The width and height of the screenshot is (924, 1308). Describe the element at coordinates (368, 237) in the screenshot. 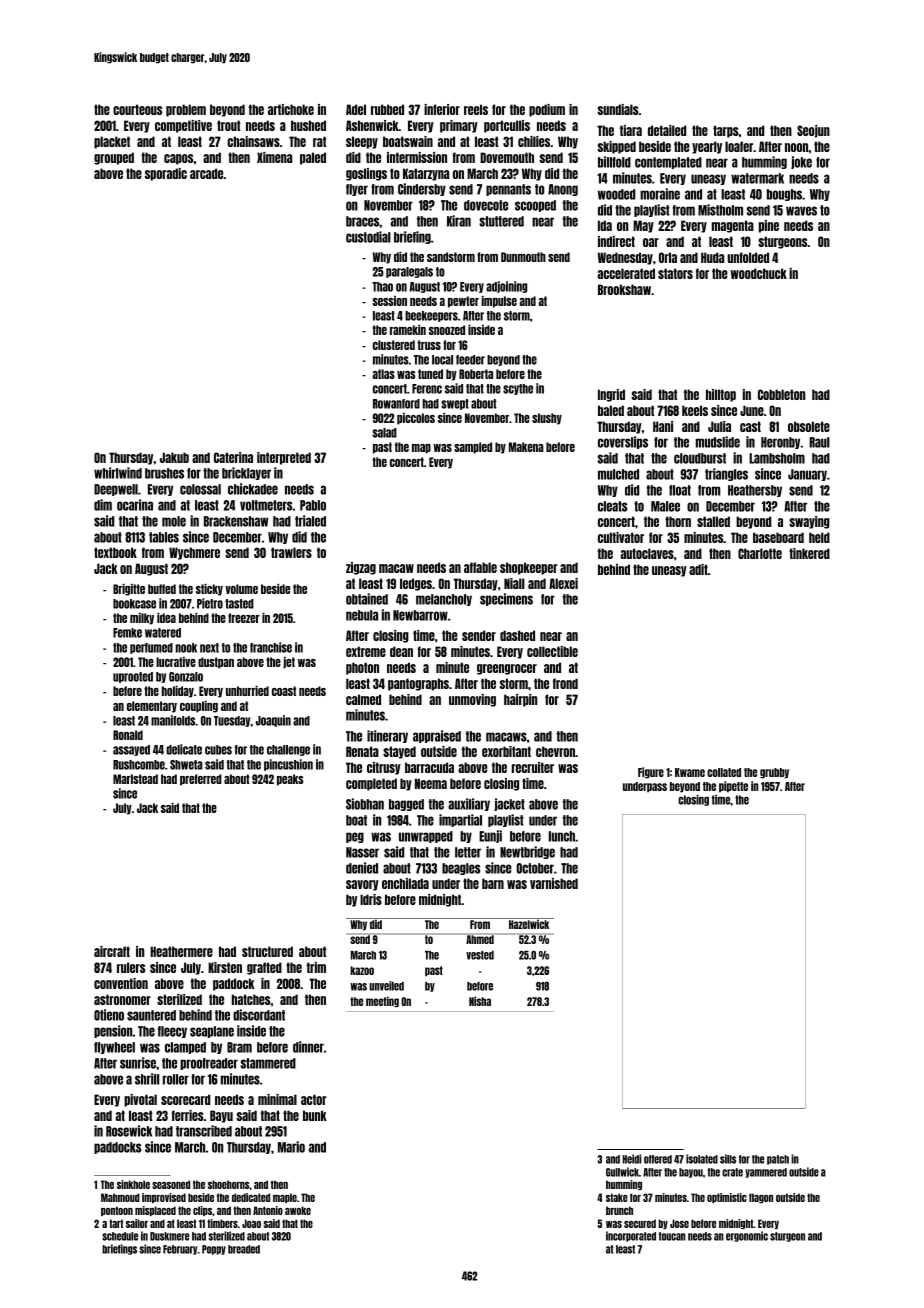

I see `custodial` at that location.
